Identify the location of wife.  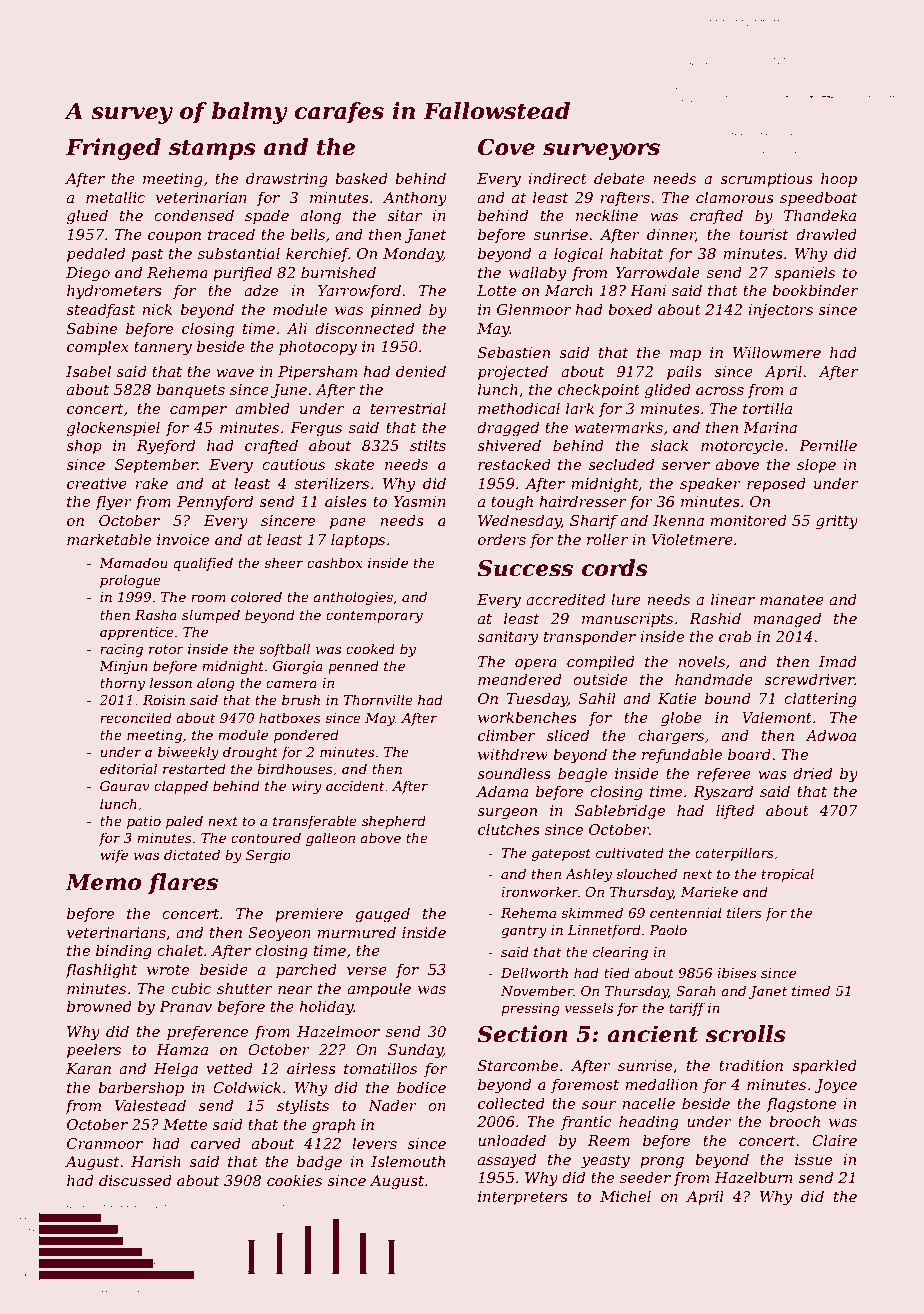
(114, 856).
